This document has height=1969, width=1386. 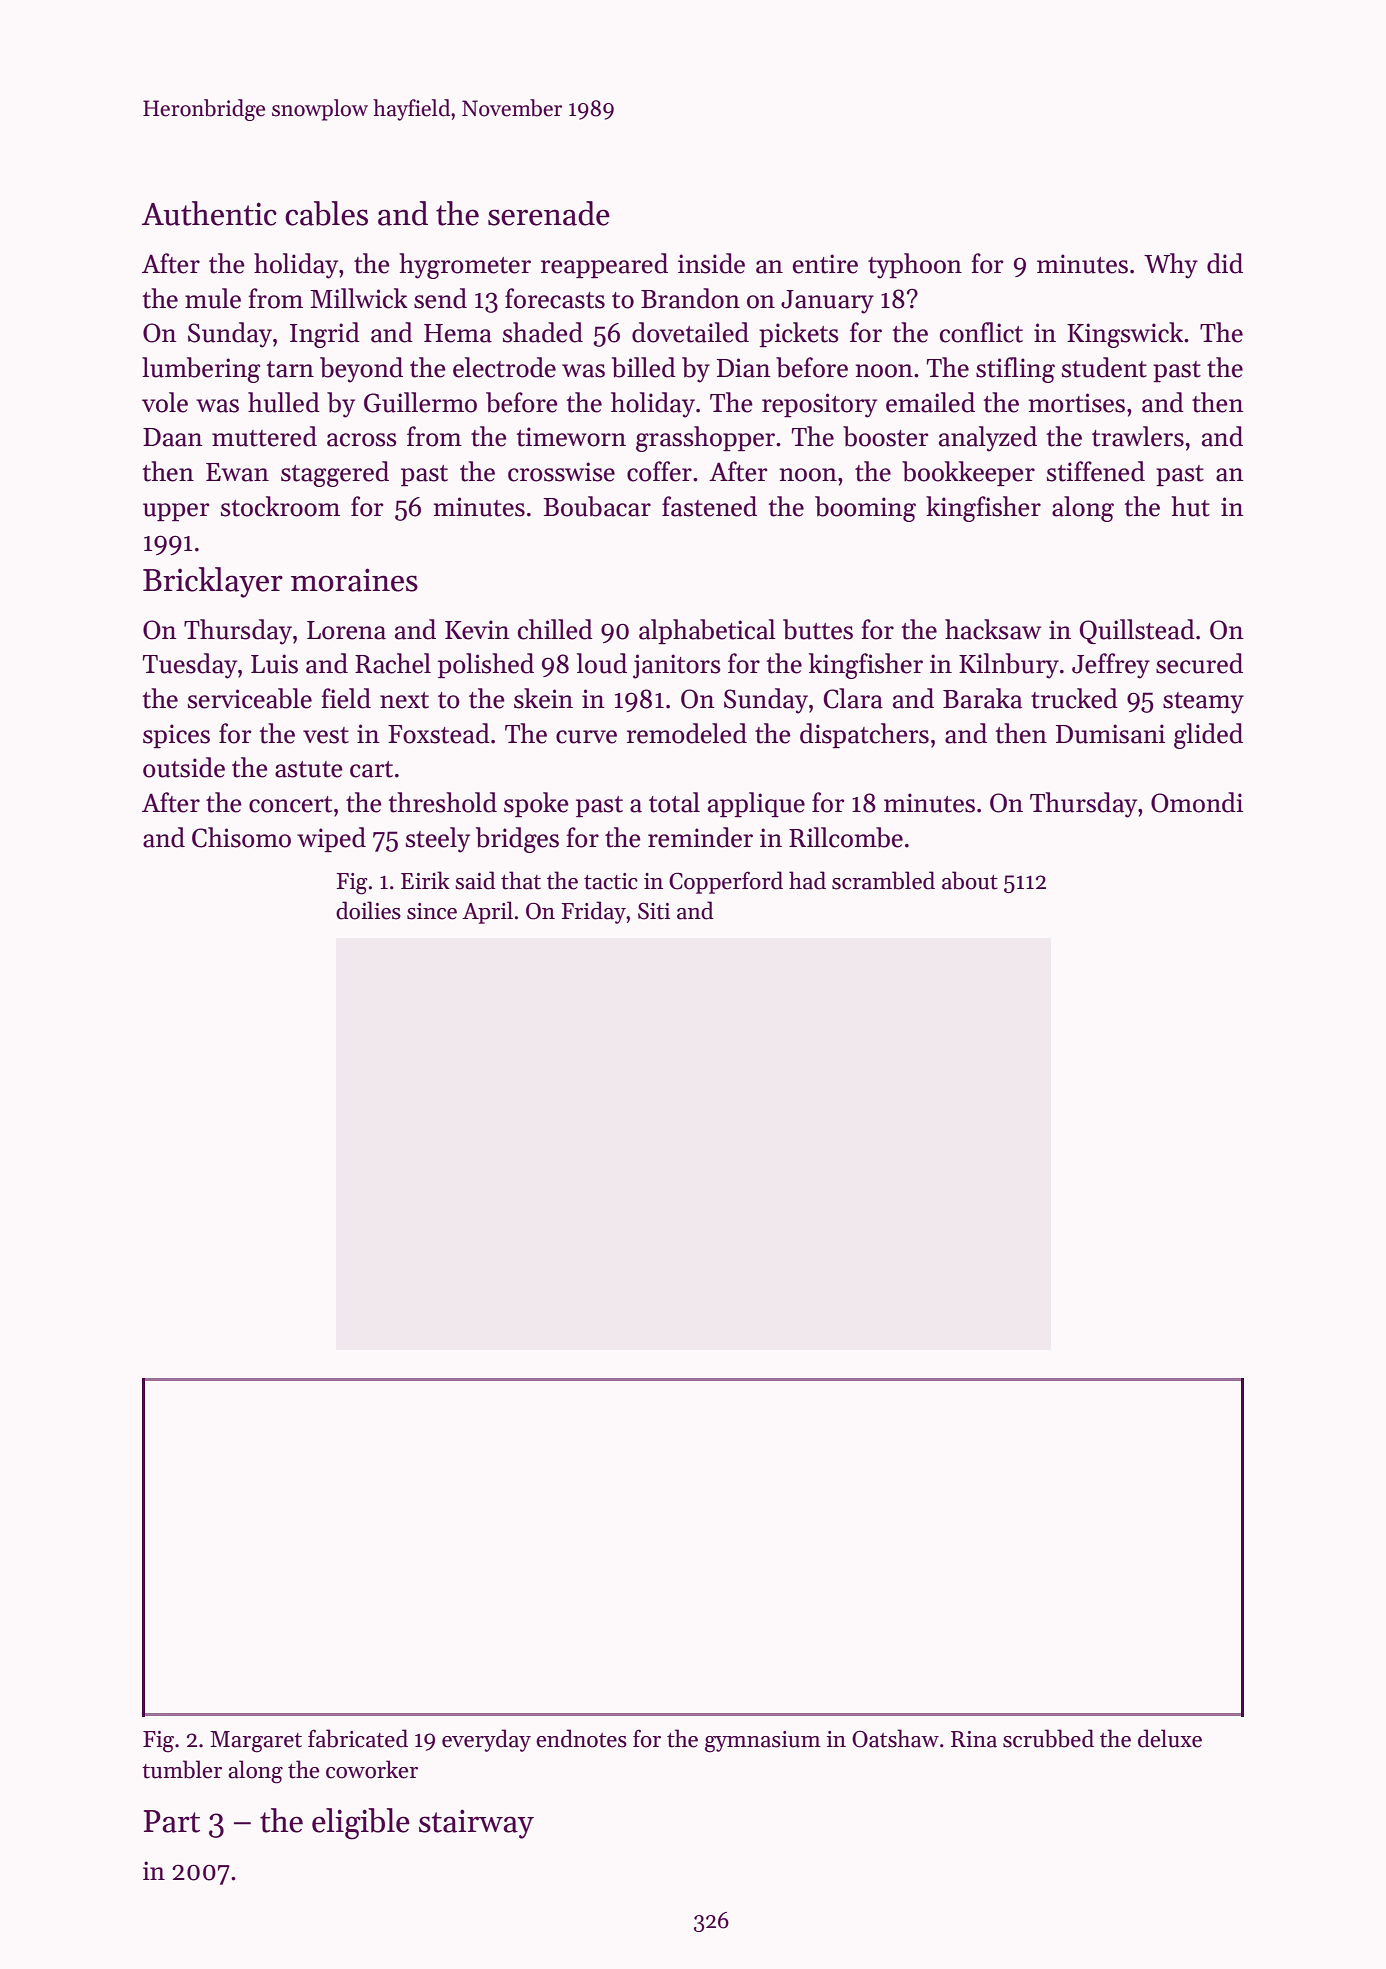 What do you see at coordinates (970, 880) in the document?
I see `about` at bounding box center [970, 880].
